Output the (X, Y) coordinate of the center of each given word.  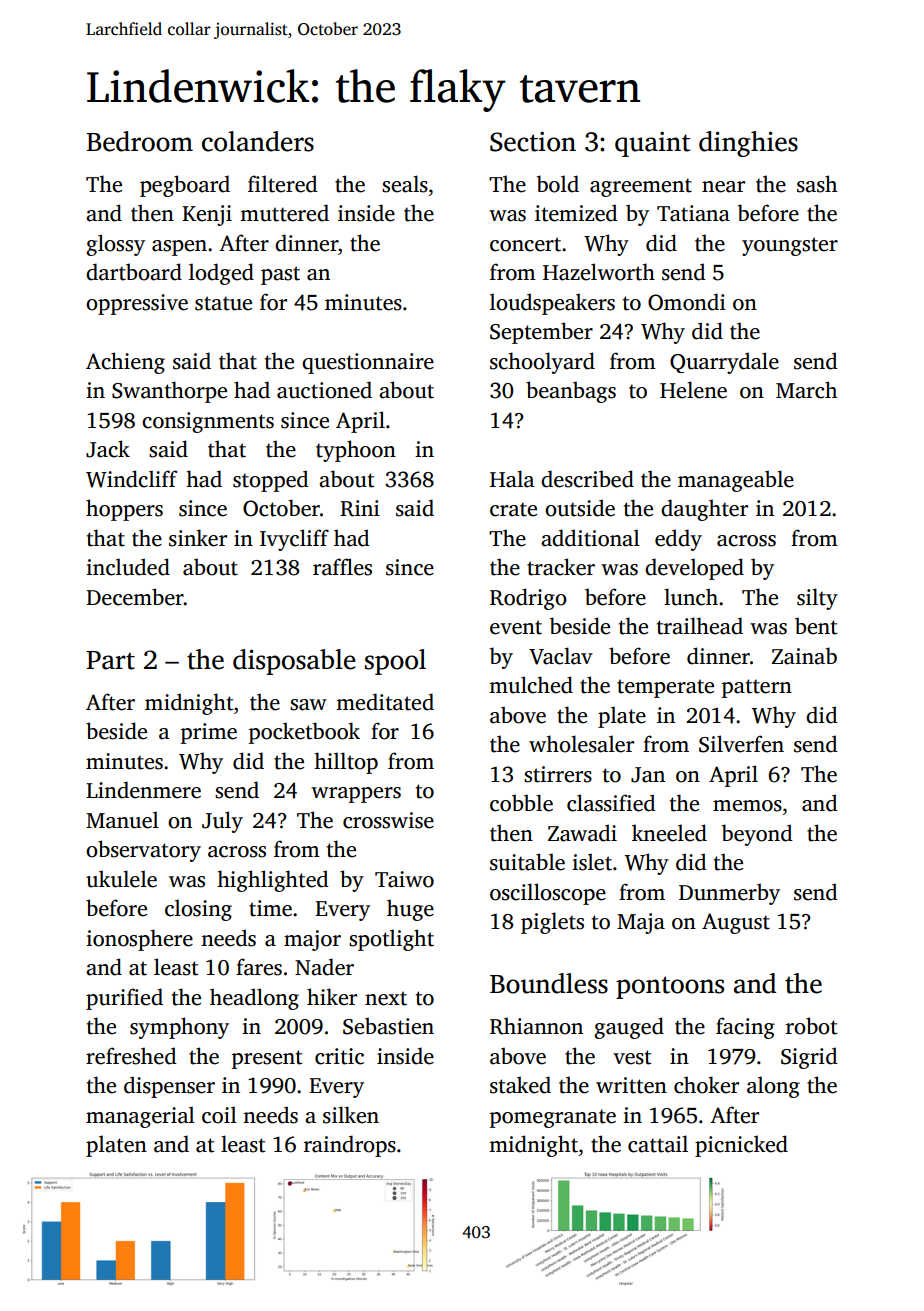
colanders (258, 141)
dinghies (748, 144)
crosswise (388, 820)
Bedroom (140, 141)
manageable (736, 481)
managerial (140, 1117)
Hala (512, 479)
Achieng (125, 363)
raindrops (350, 1146)
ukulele (121, 879)
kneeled (669, 833)
